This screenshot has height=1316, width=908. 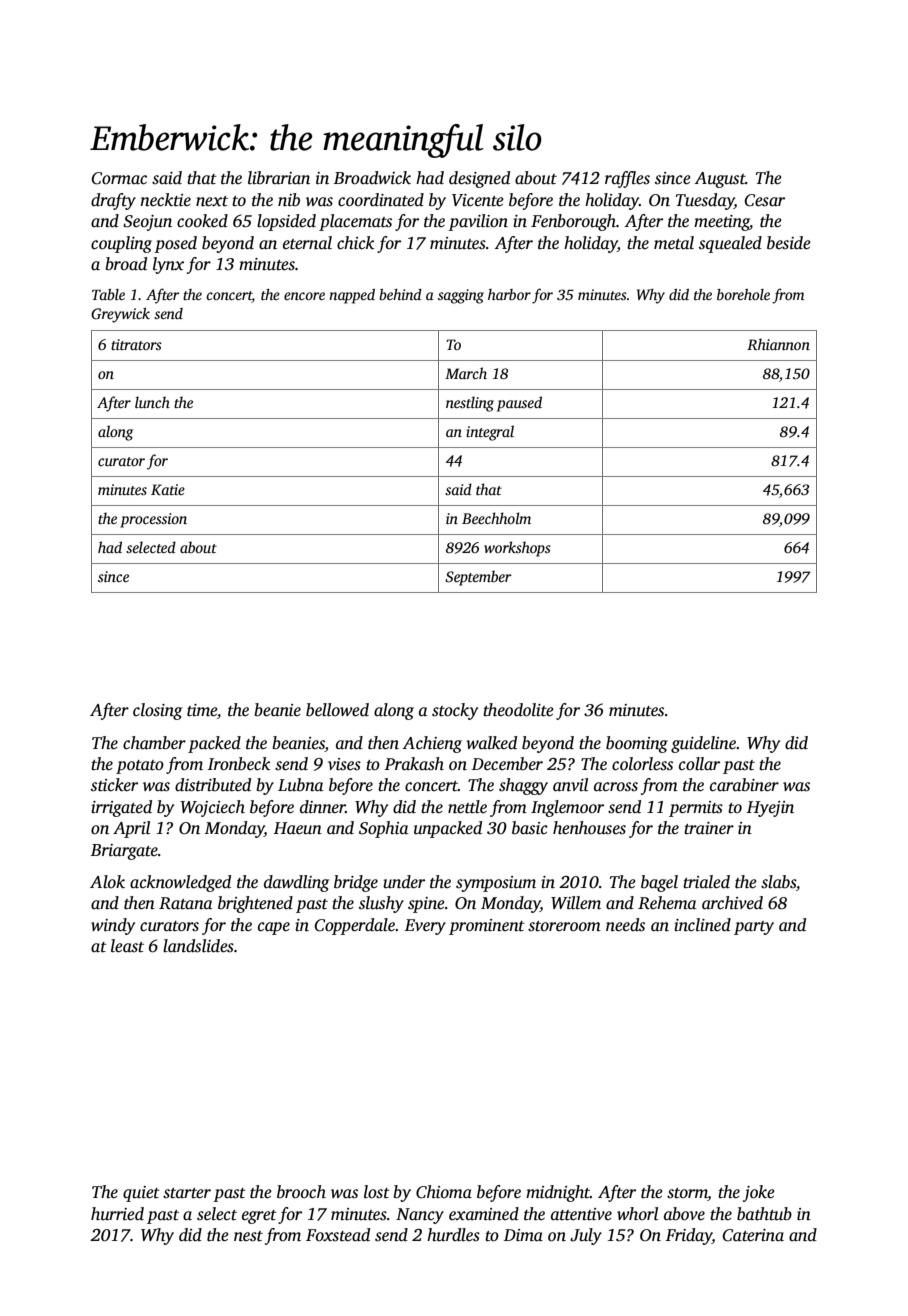 What do you see at coordinates (573, 222) in the screenshot?
I see `Fenborough` at bounding box center [573, 222].
